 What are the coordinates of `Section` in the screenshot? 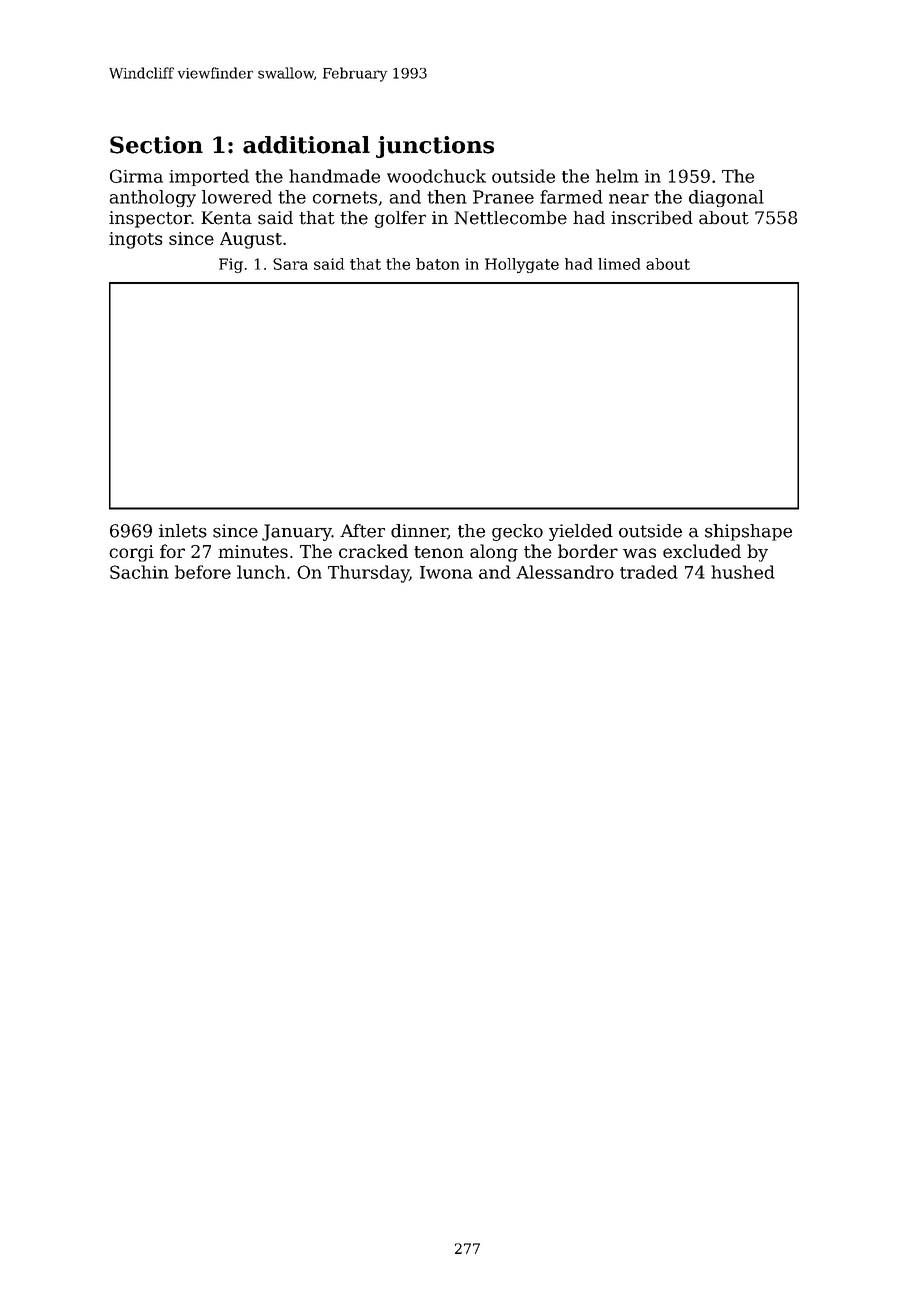 It's located at (156, 145).
